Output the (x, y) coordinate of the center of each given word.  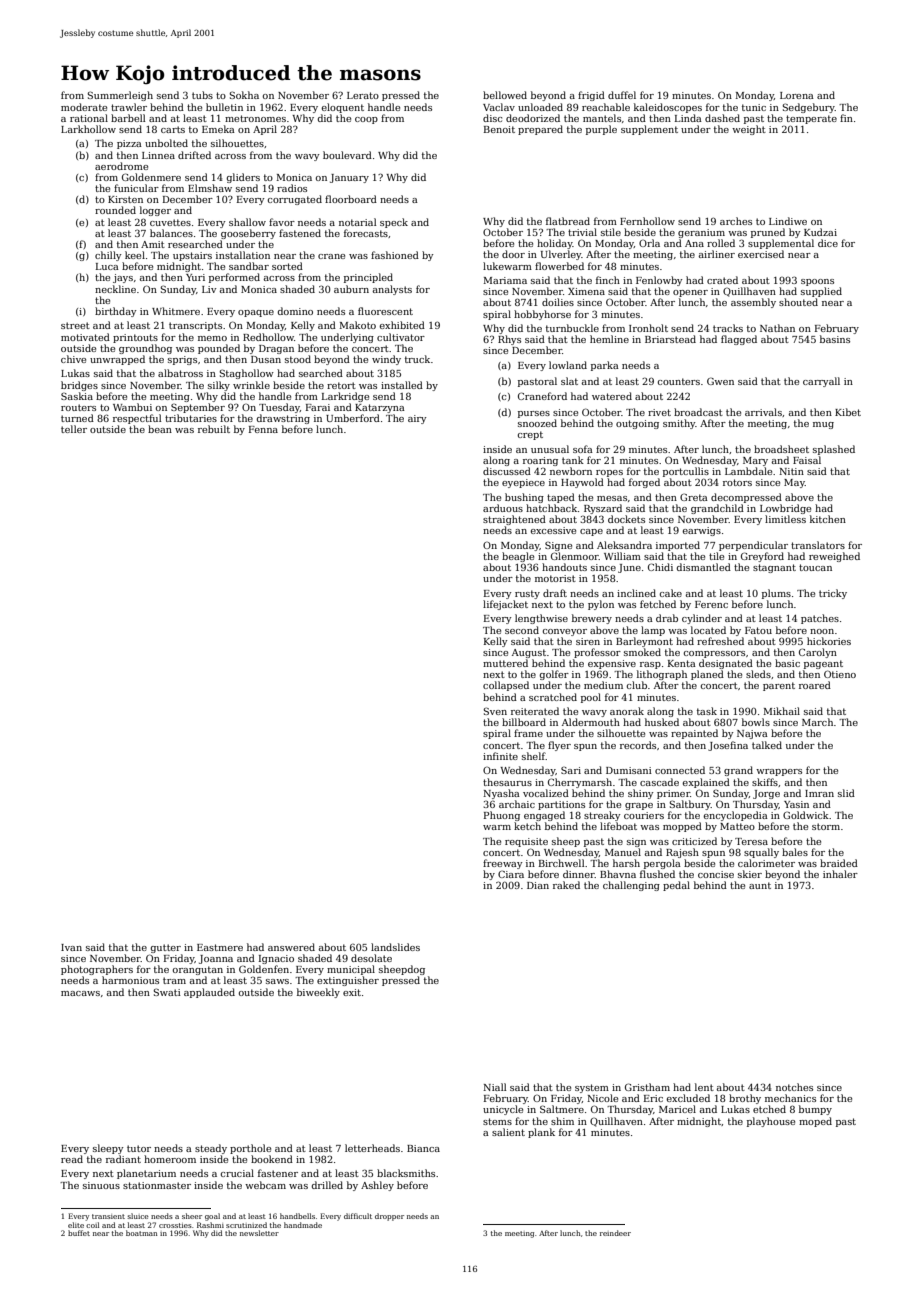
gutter (165, 948)
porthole (250, 1149)
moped (815, 1122)
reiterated (535, 711)
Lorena (797, 95)
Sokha (244, 95)
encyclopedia (735, 816)
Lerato (363, 95)
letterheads (372, 1148)
